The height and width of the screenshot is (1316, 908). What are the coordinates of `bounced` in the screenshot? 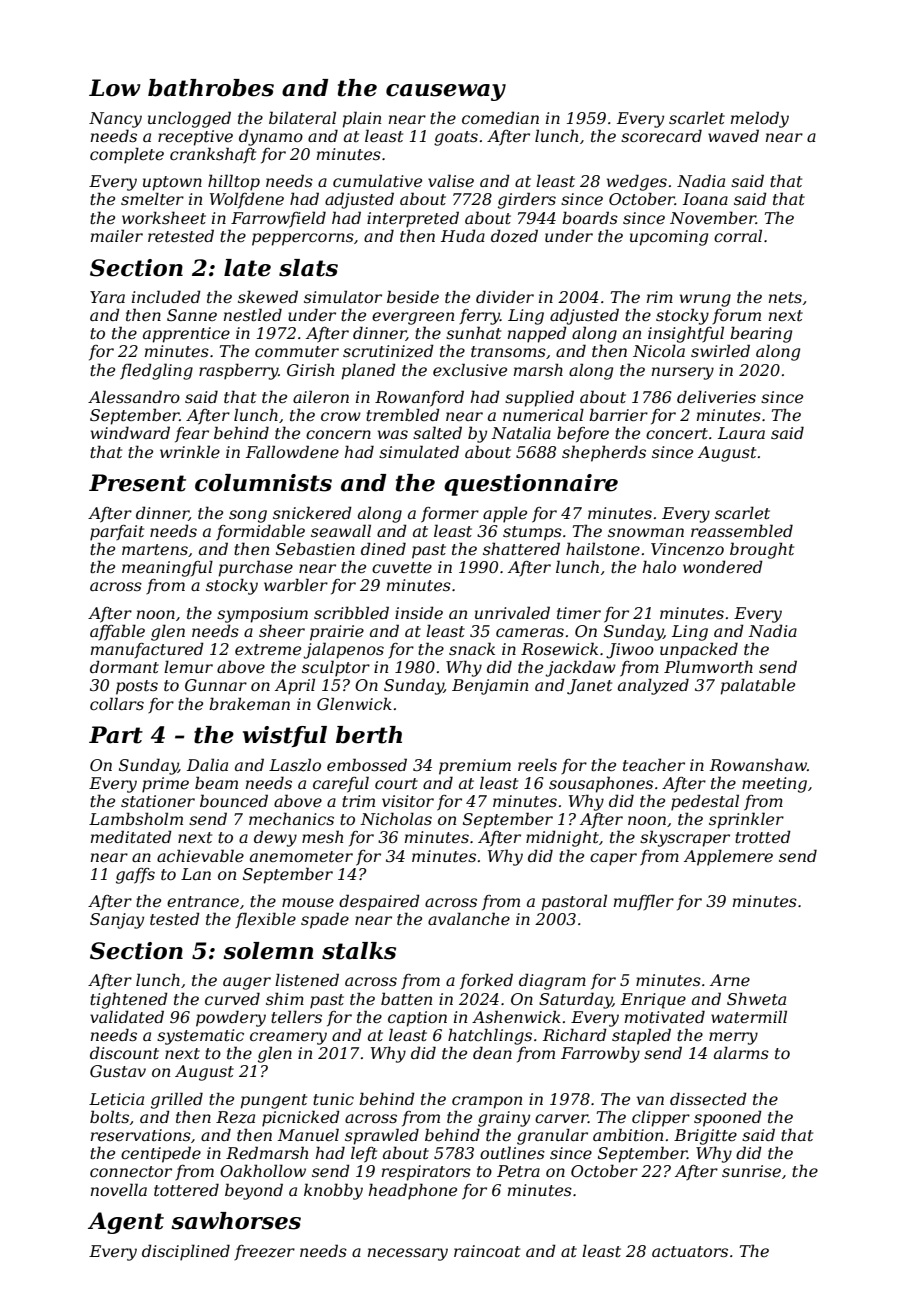 It's located at (234, 800).
